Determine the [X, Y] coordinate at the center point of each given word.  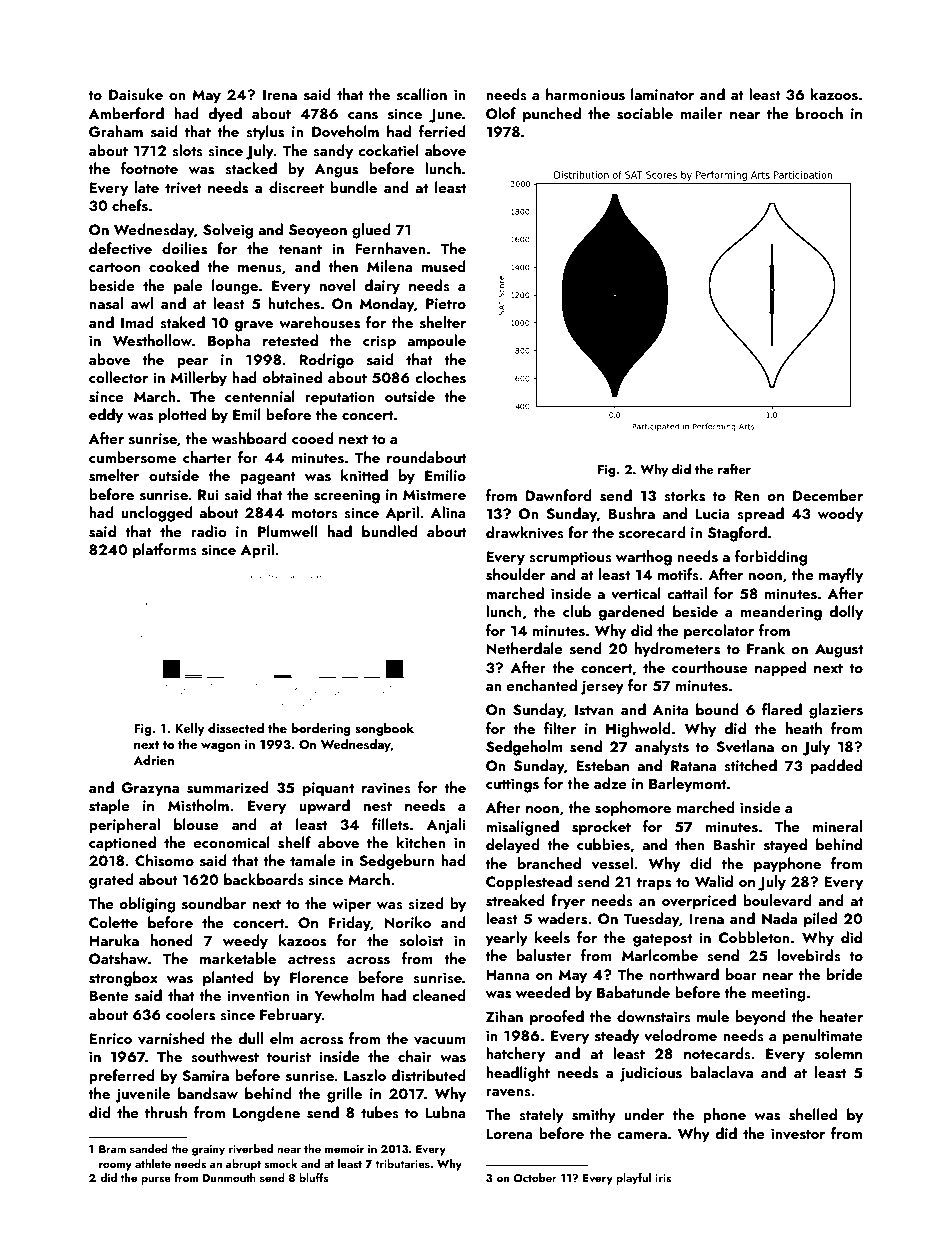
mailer [702, 113]
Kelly [190, 729]
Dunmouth [229, 1177]
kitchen [421, 842]
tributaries [402, 1163]
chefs [130, 205]
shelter [443, 322]
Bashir [734, 844]
